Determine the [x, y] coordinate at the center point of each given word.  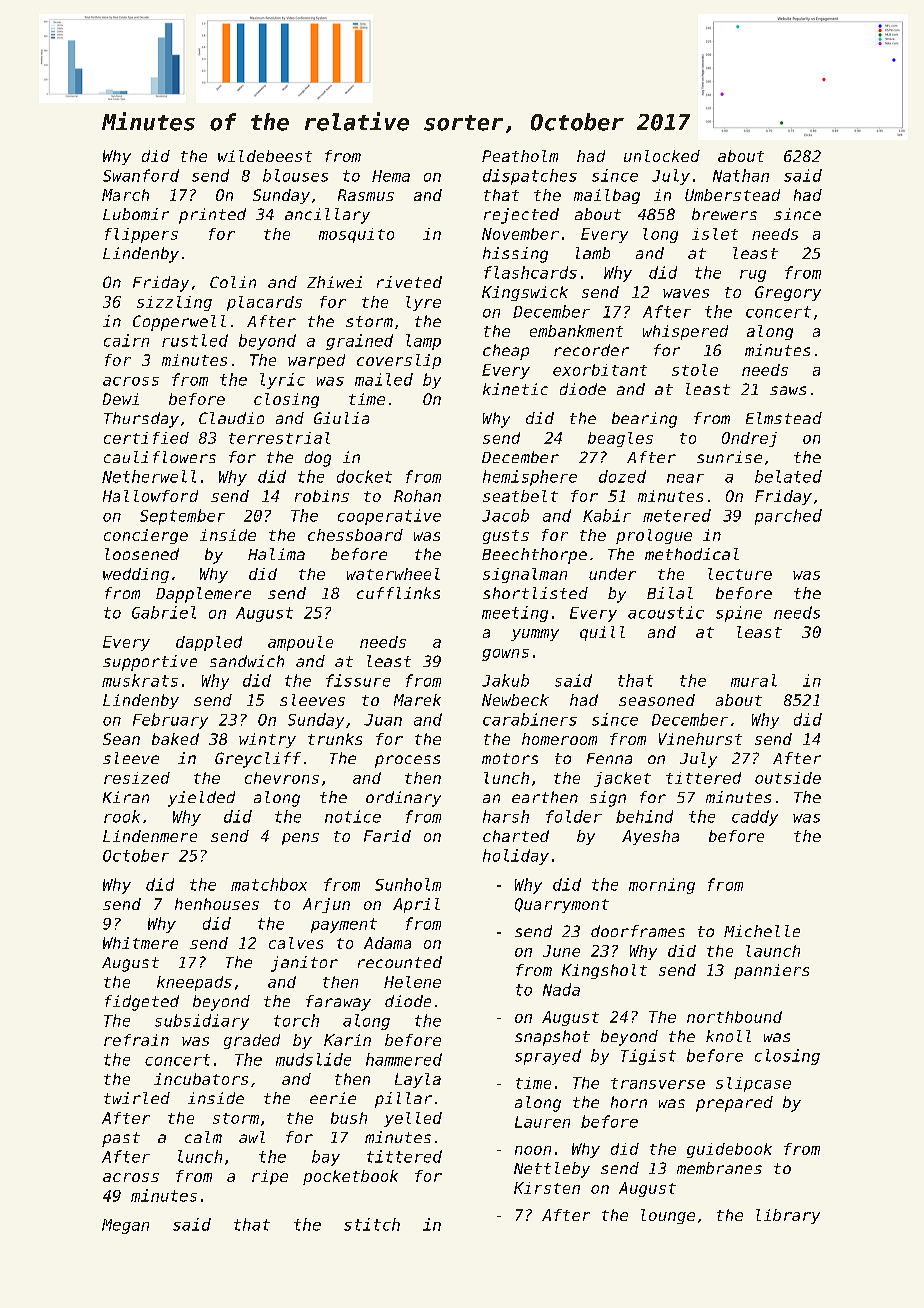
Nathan [741, 175]
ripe [270, 1177]
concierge [146, 536]
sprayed [548, 1057]
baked [175, 739]
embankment [576, 331]
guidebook [729, 1150]
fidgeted [142, 1003]
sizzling [174, 303]
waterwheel [393, 574]
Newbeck [515, 700]
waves [686, 293]
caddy [755, 818]
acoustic [666, 612]
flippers [141, 235]
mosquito [356, 235]
